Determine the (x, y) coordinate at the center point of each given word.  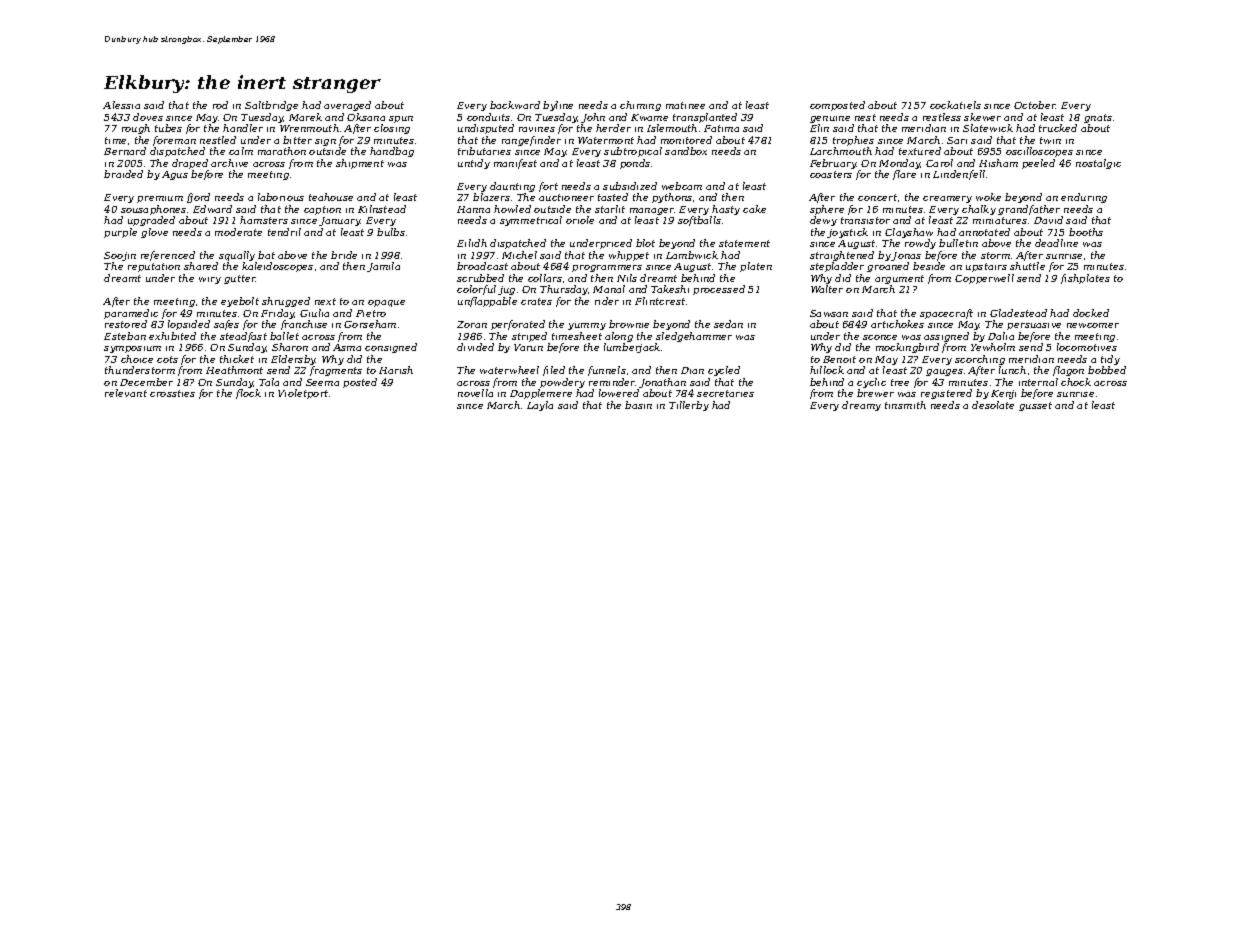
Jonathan (662, 383)
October (1035, 105)
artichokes (897, 324)
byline (558, 106)
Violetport (303, 394)
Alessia (121, 105)
